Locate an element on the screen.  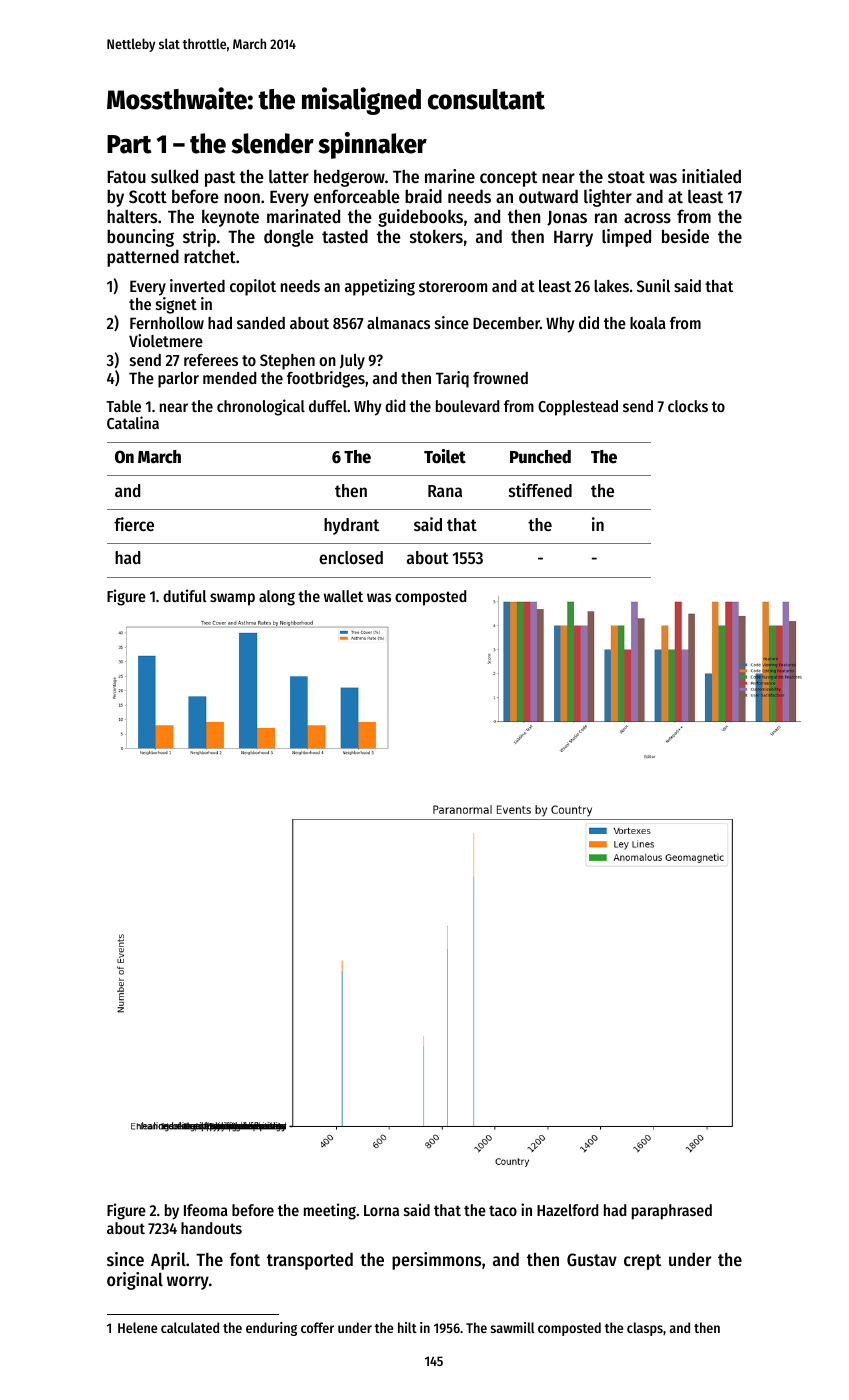
paraphrased is located at coordinates (672, 1212).
